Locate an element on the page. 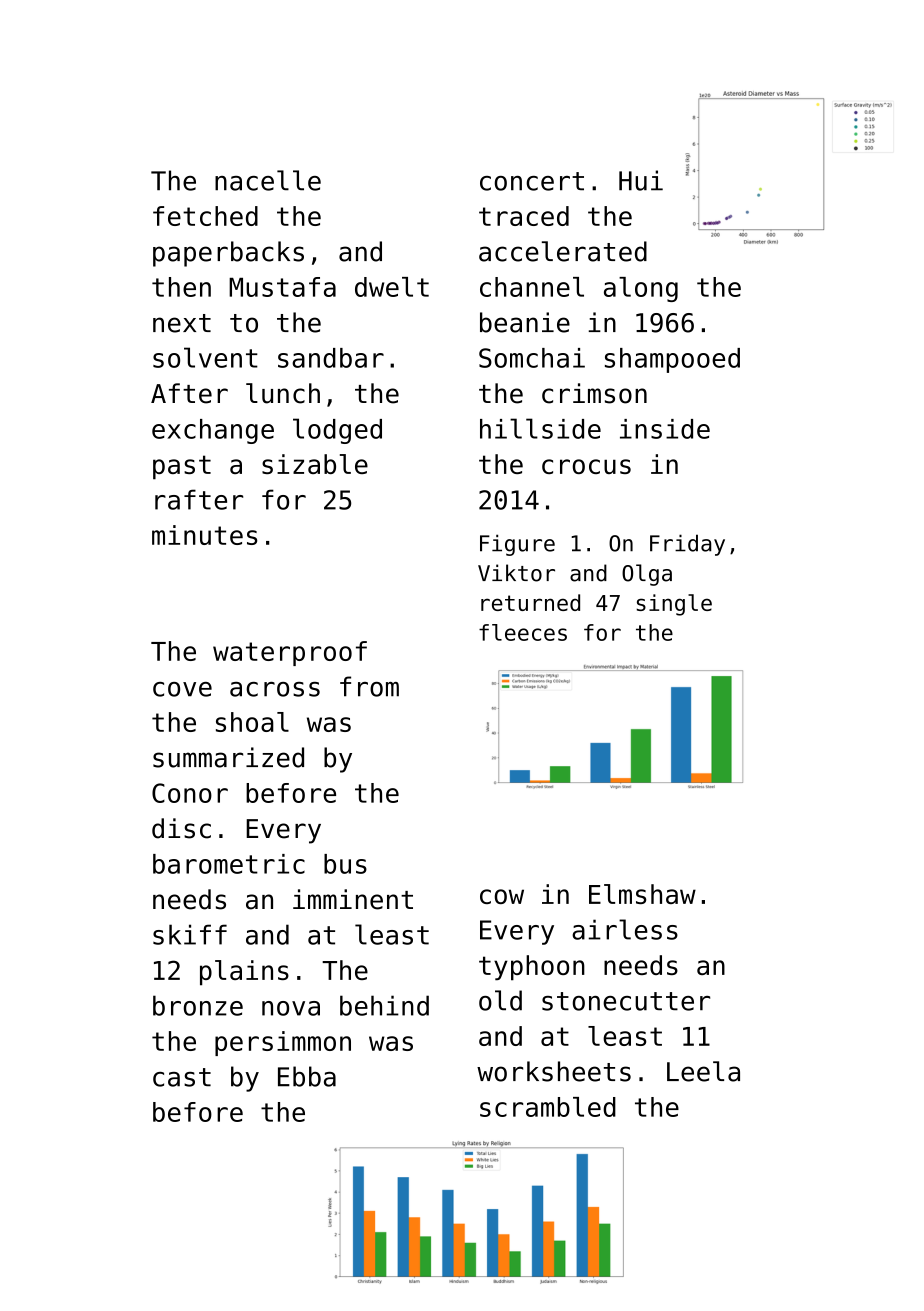 Image resolution: width=924 pixels, height=1311 pixels. along is located at coordinates (641, 289).
